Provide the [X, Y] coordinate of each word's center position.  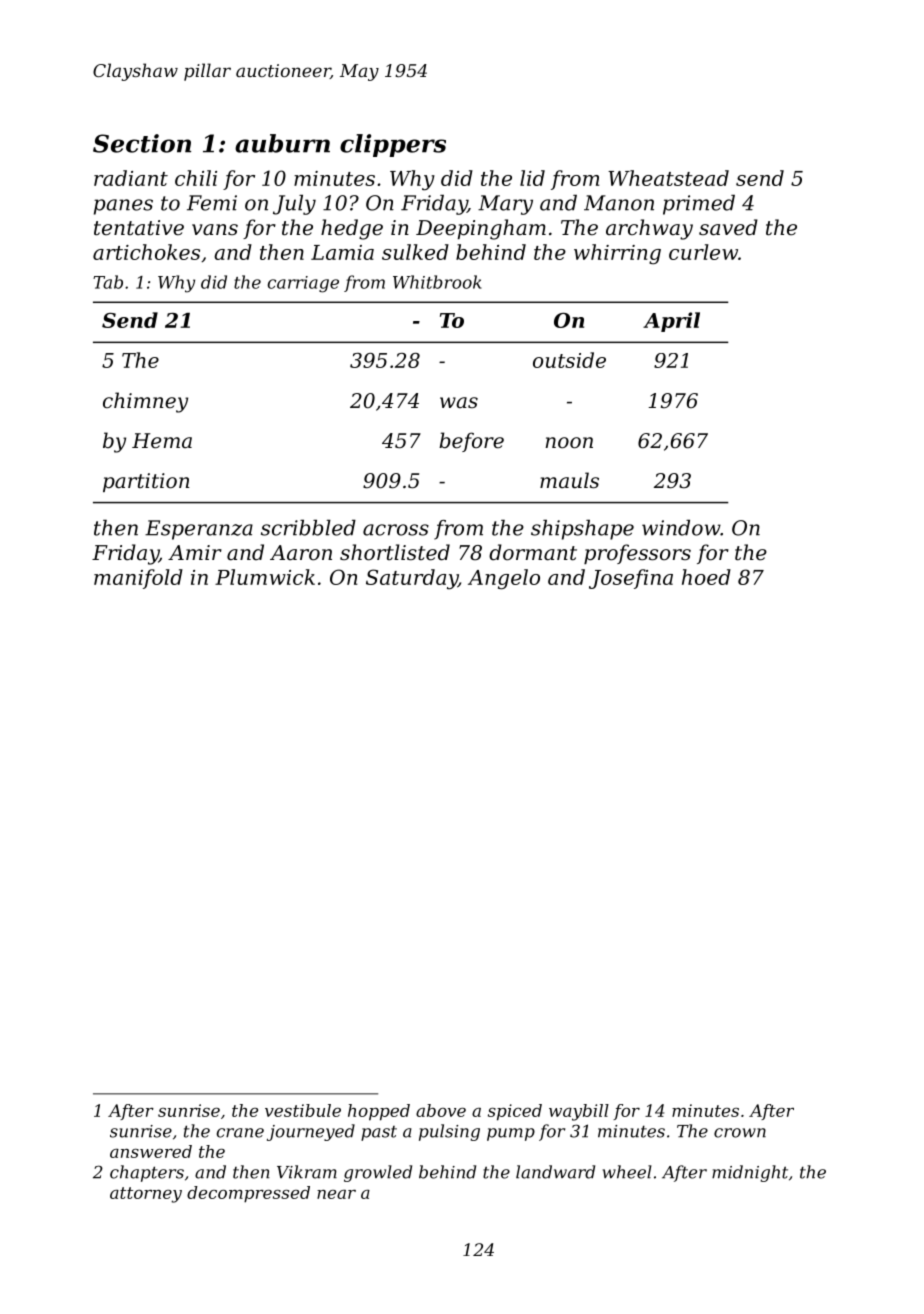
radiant [131, 178]
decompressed [248, 1194]
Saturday [412, 579]
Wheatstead [668, 178]
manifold [138, 579]
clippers [393, 145]
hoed [706, 577]
